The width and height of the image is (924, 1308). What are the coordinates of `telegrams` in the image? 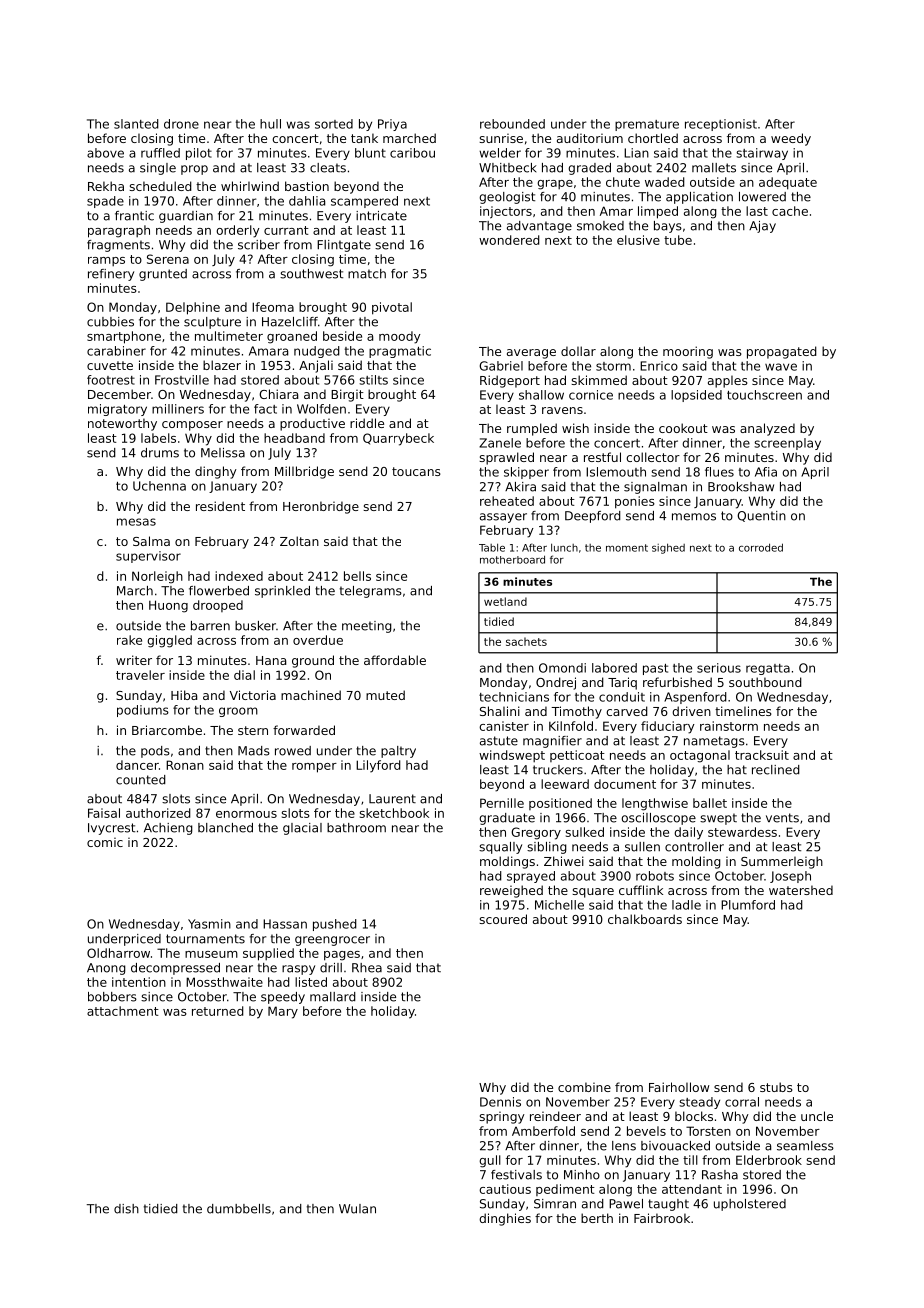 It's located at (371, 592).
